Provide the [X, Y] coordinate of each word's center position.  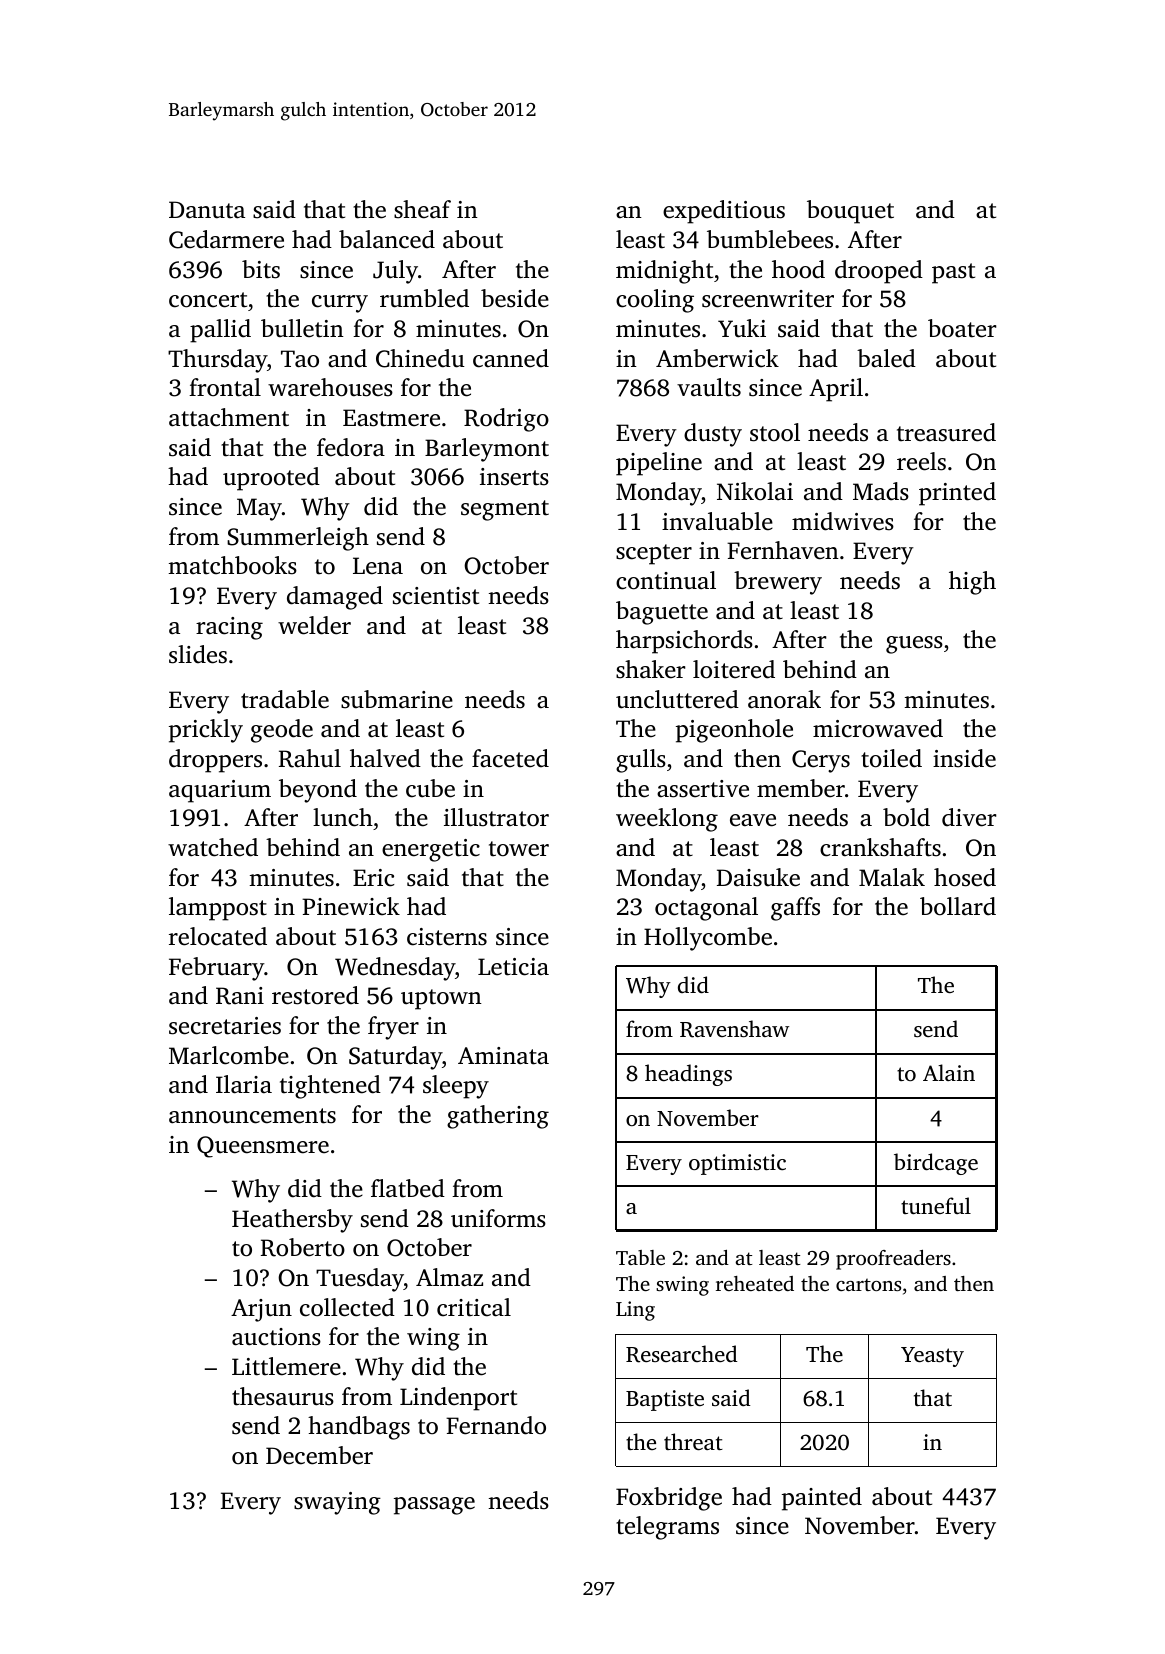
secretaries [225, 1026]
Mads [881, 491]
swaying [337, 1503]
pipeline [659, 464]
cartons [868, 1285]
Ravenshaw [734, 1029]
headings [688, 1075]
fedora [351, 447]
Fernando [496, 1425]
